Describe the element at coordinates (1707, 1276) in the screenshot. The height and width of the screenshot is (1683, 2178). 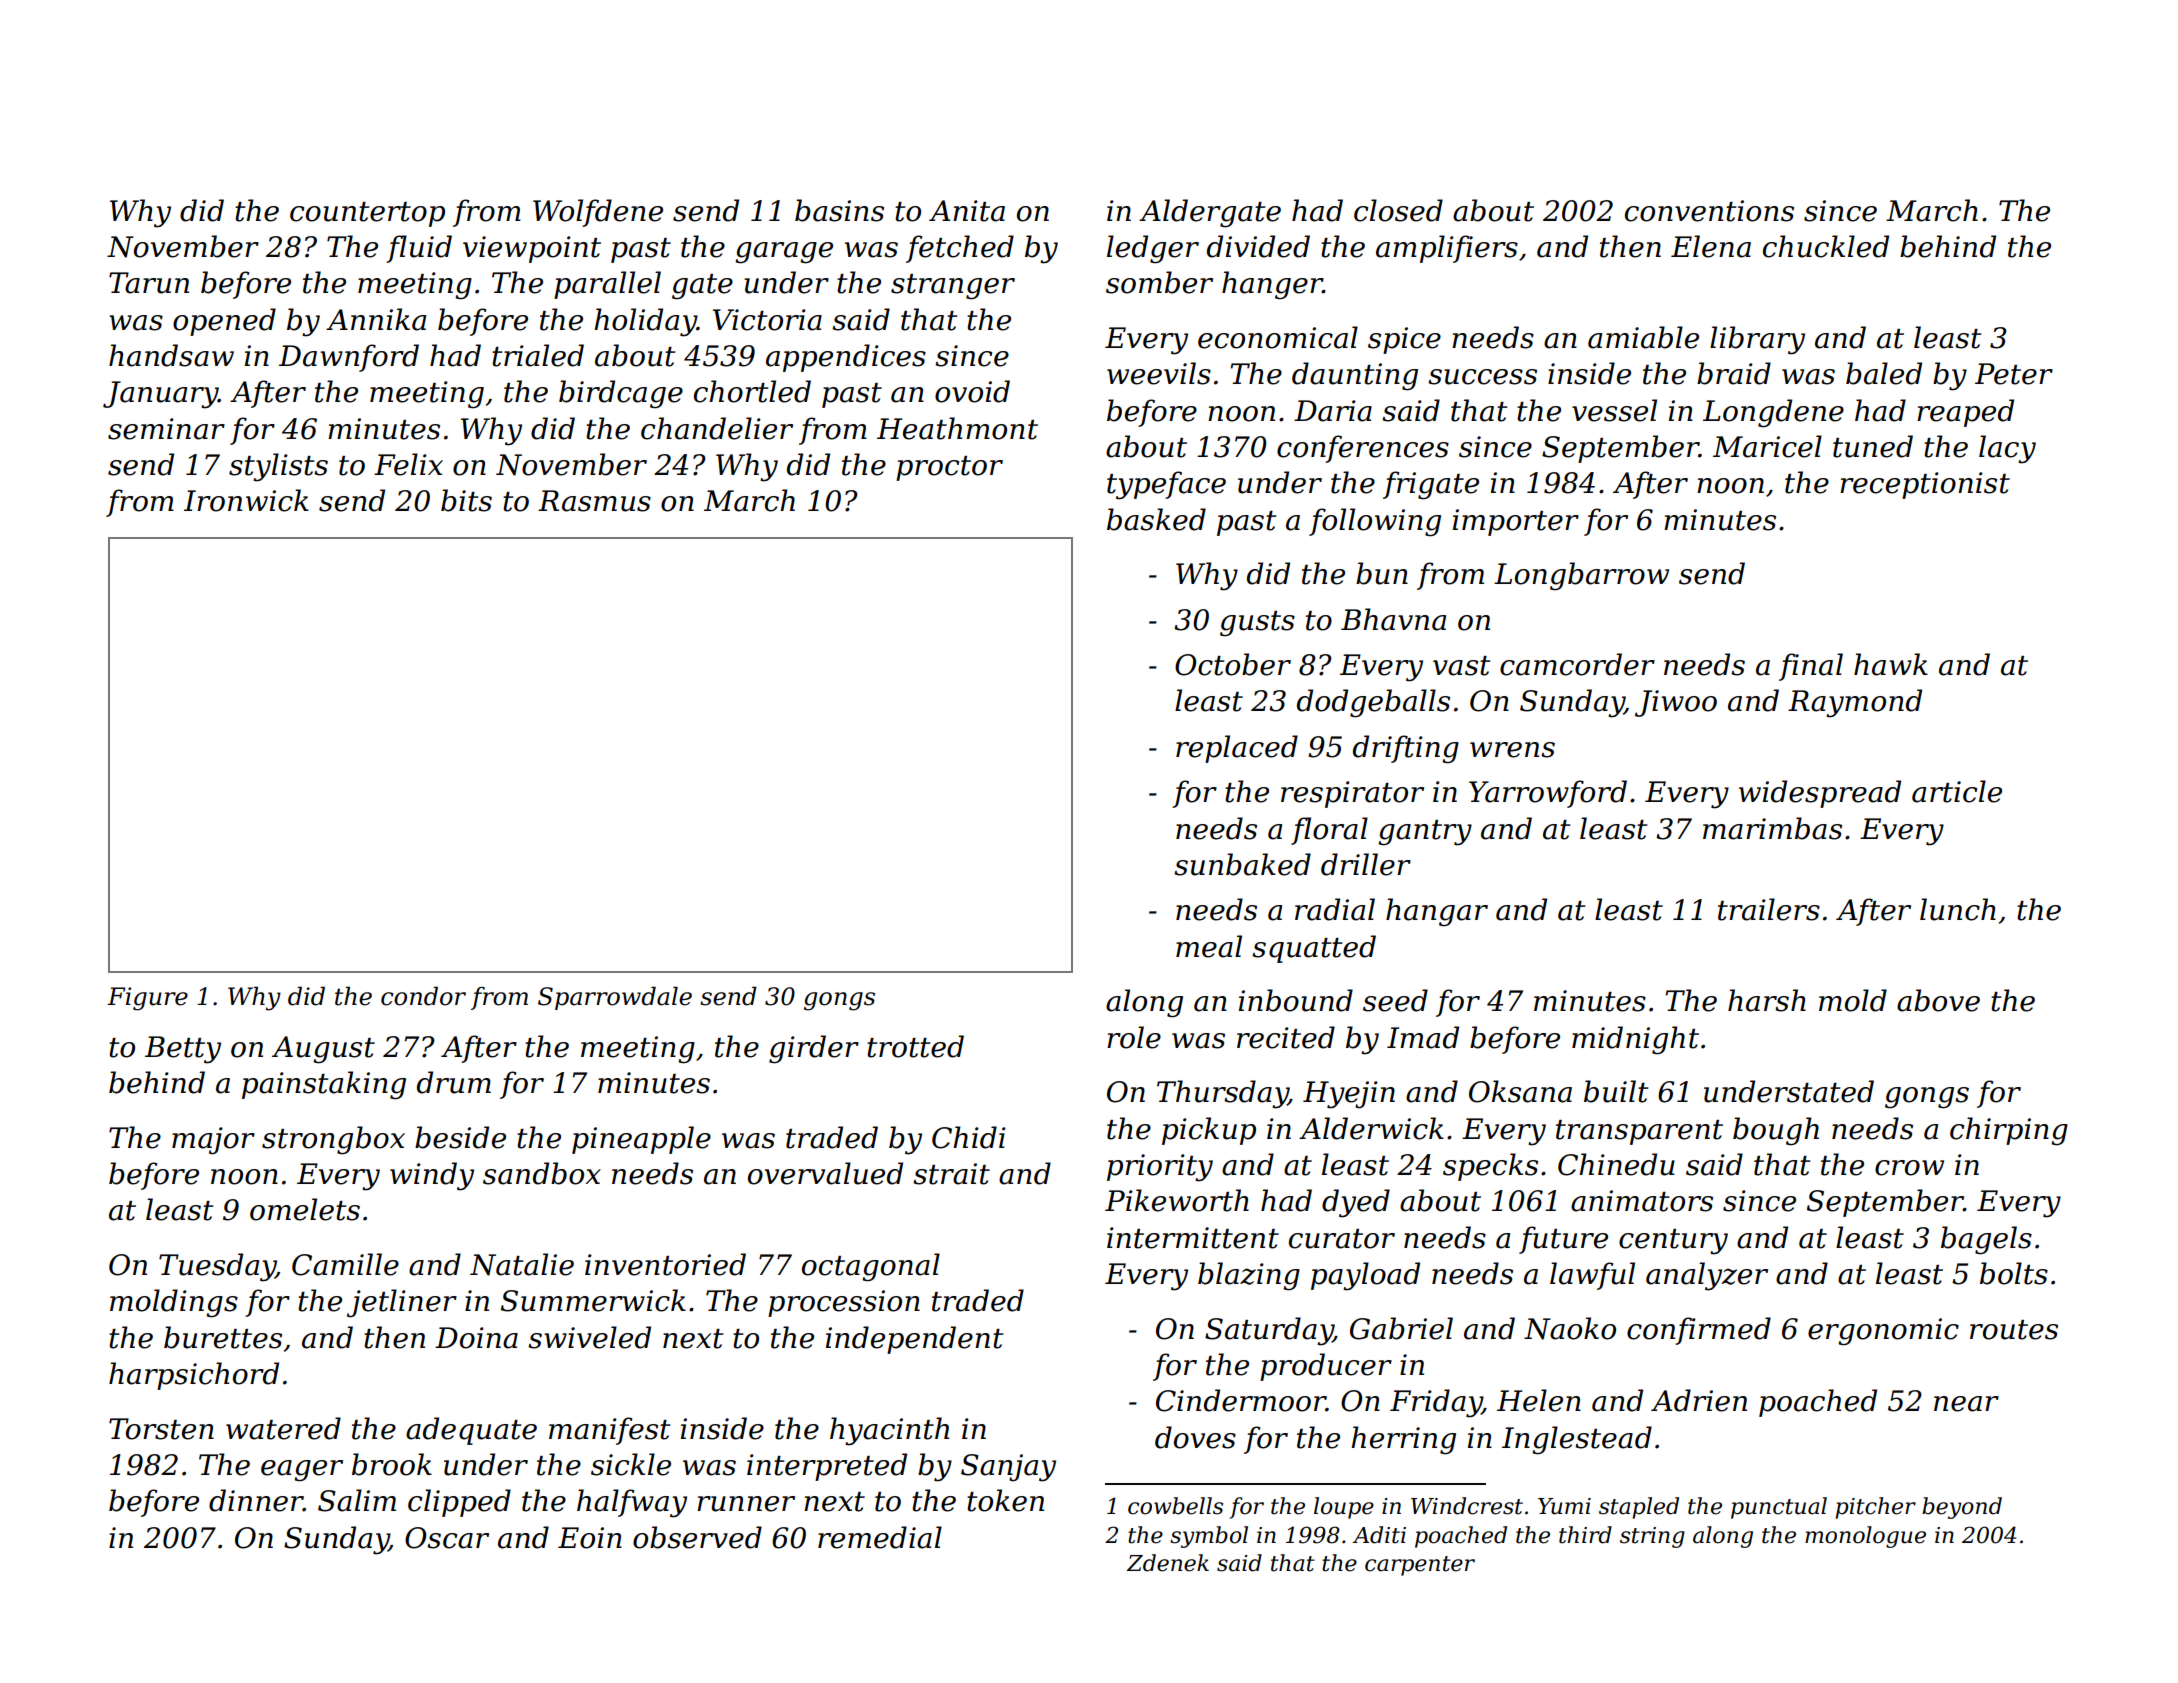
I see `analyzer` at that location.
